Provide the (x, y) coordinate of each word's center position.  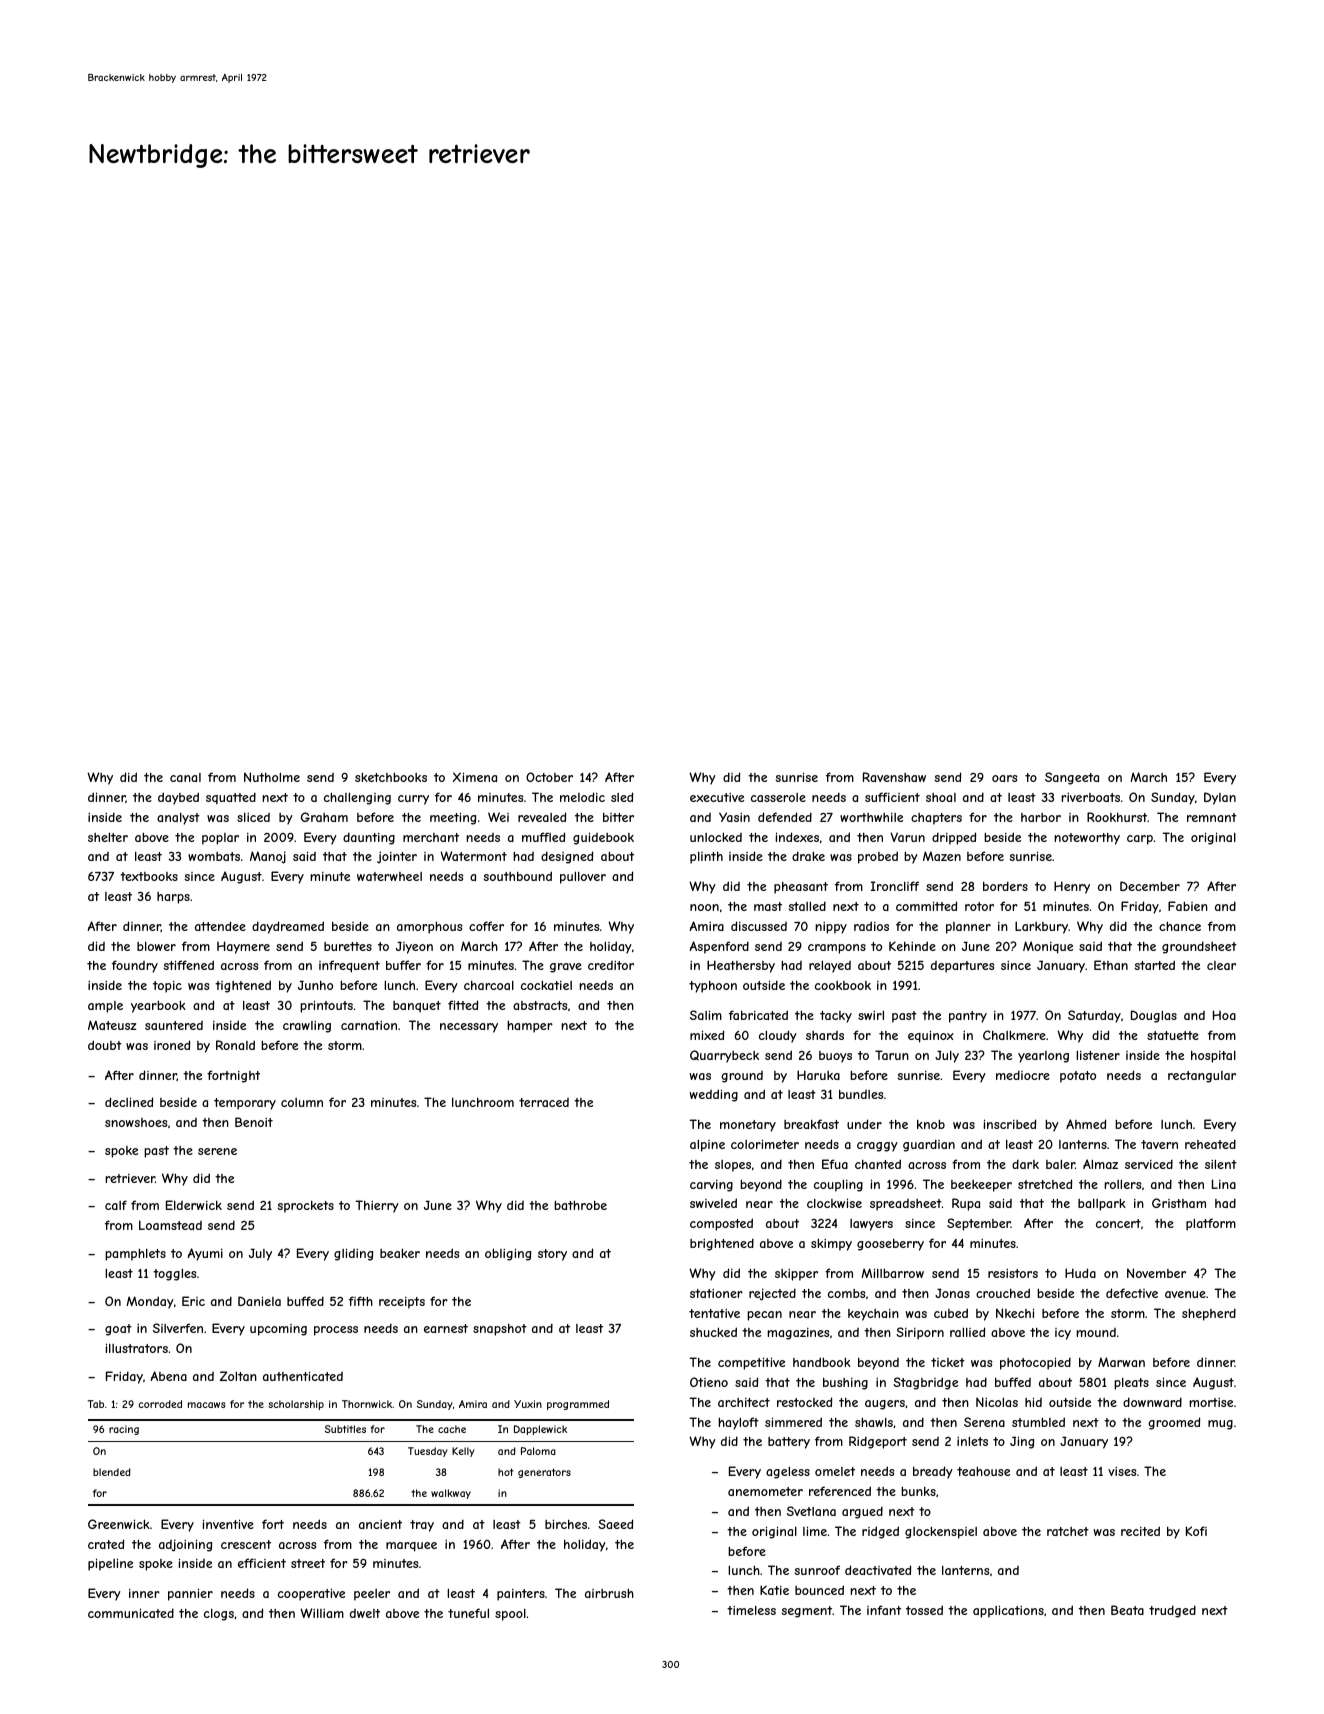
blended (112, 1472)
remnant (1212, 817)
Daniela (259, 1301)
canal (185, 777)
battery (789, 1443)
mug (1220, 1425)
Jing (1022, 1442)
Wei (498, 817)
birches (566, 1524)
